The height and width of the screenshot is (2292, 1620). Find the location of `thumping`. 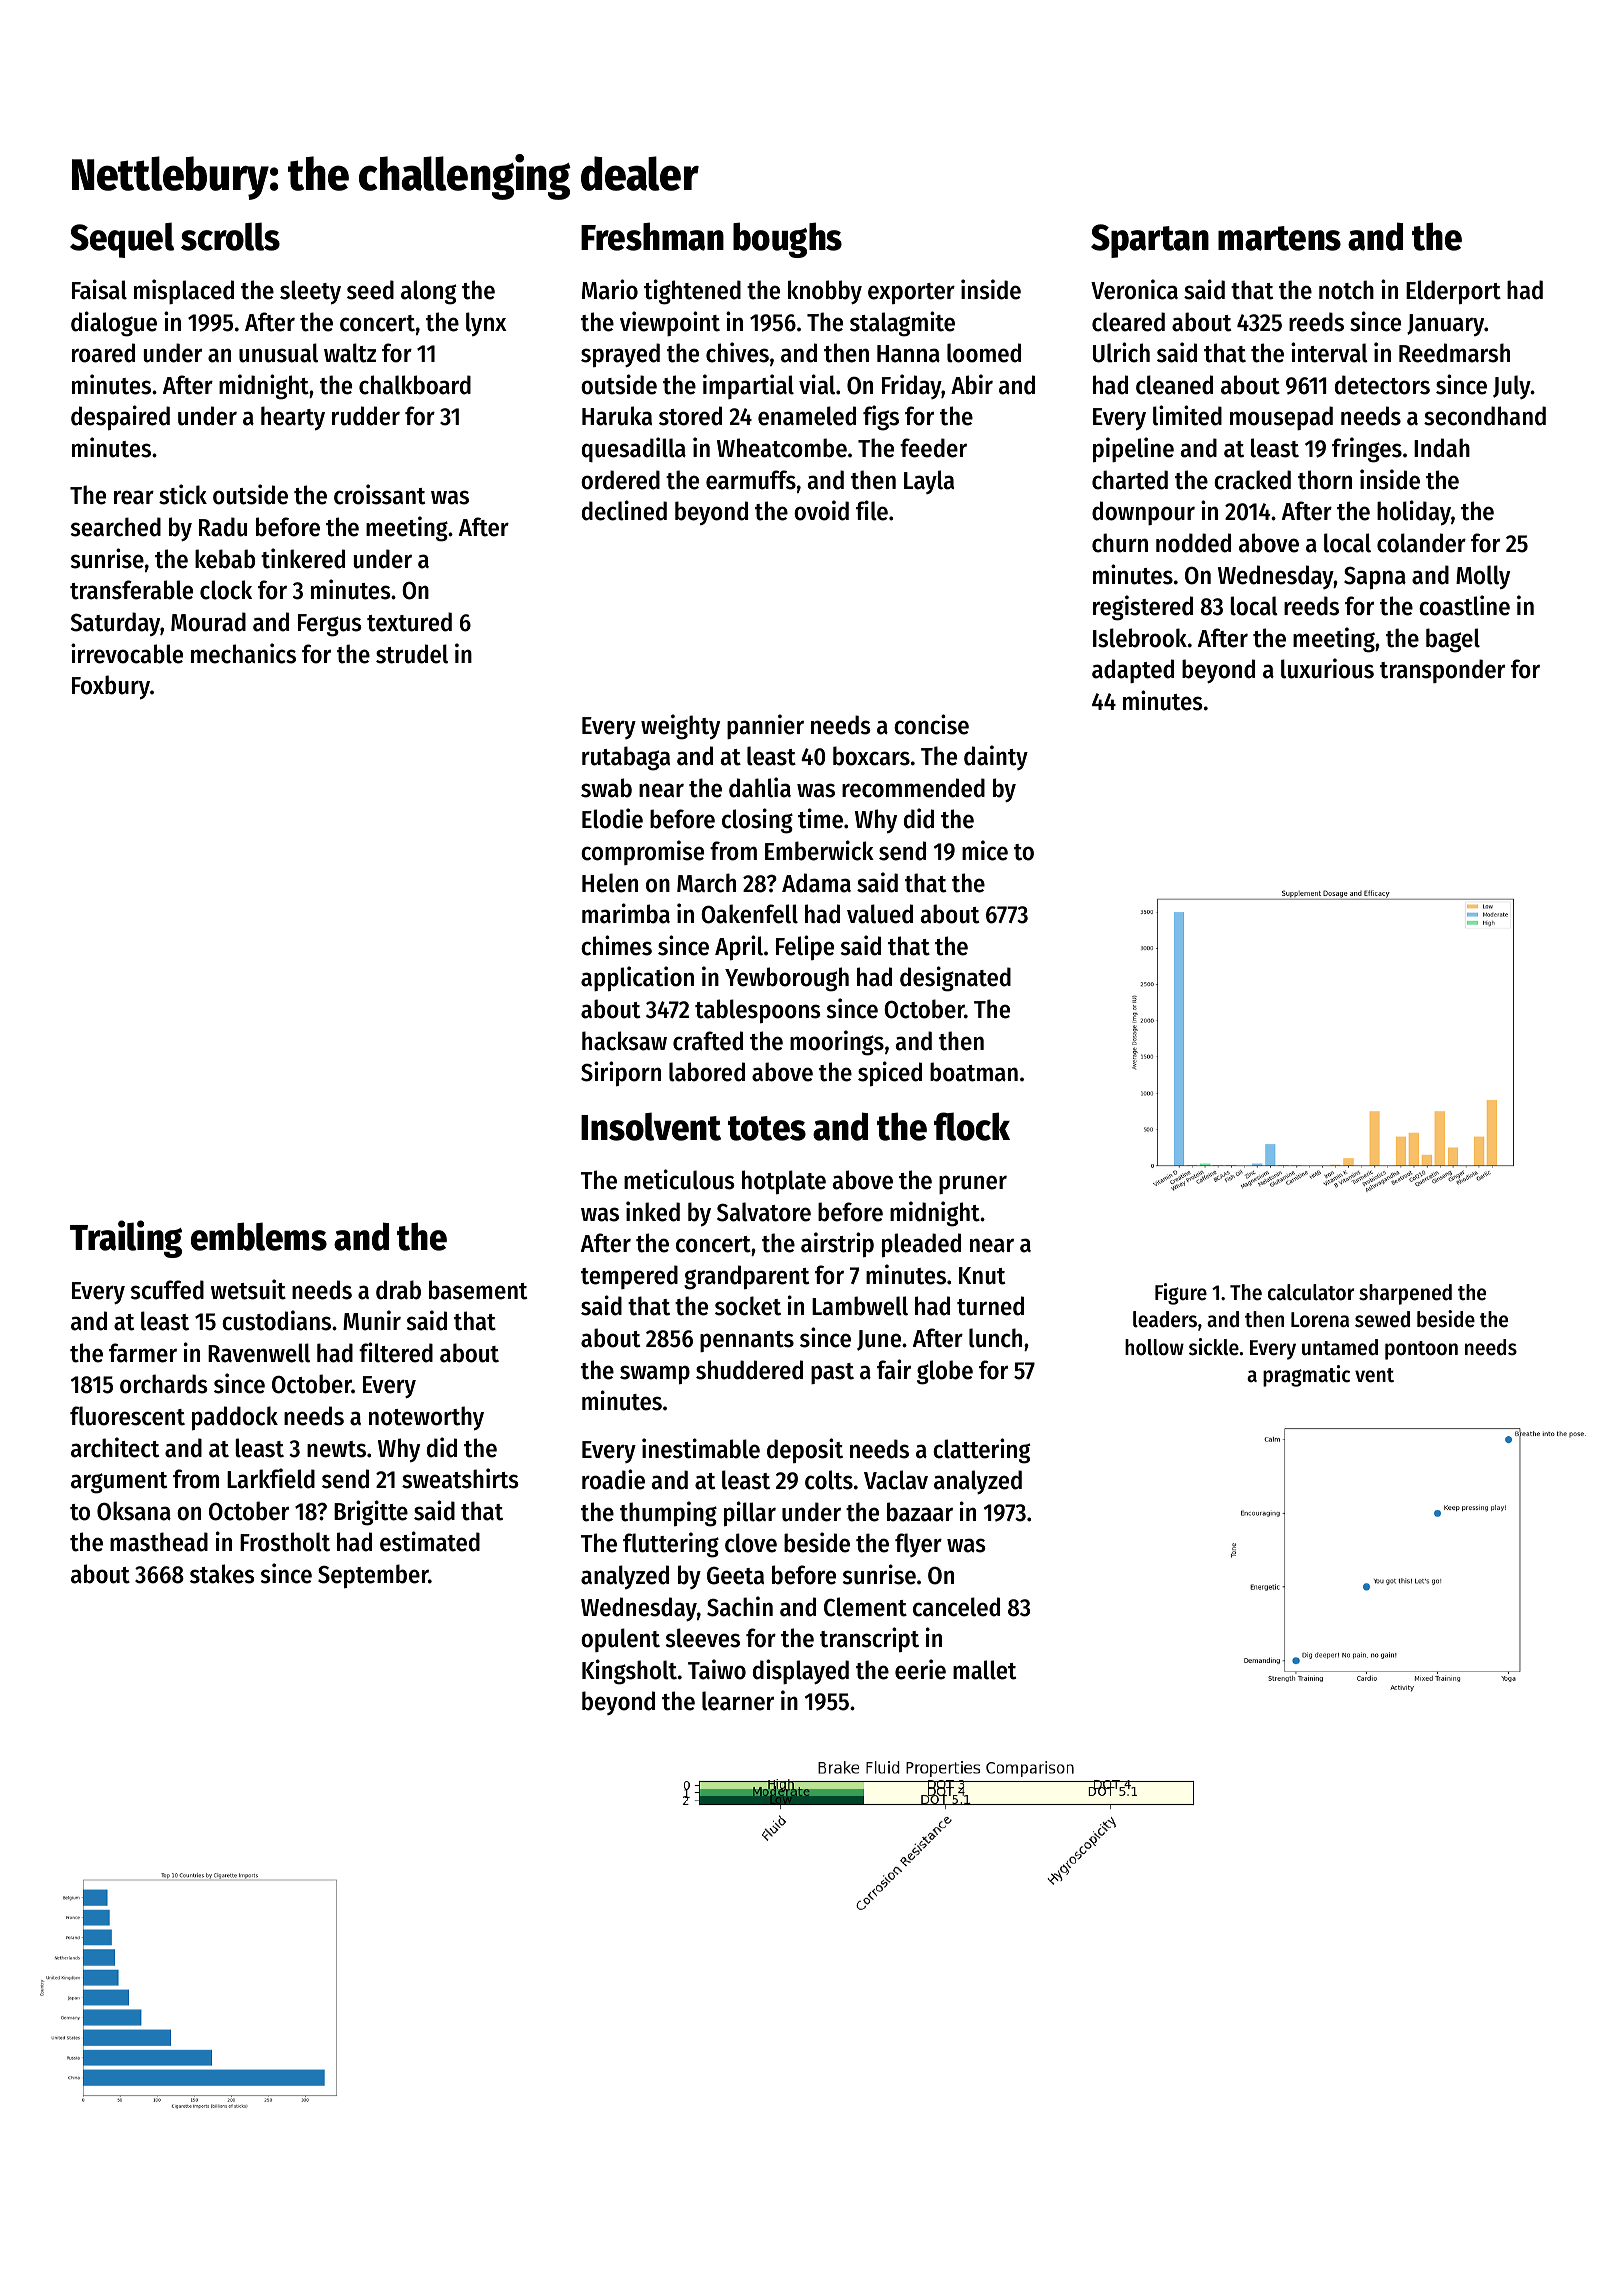

thumping is located at coordinates (668, 1514).
